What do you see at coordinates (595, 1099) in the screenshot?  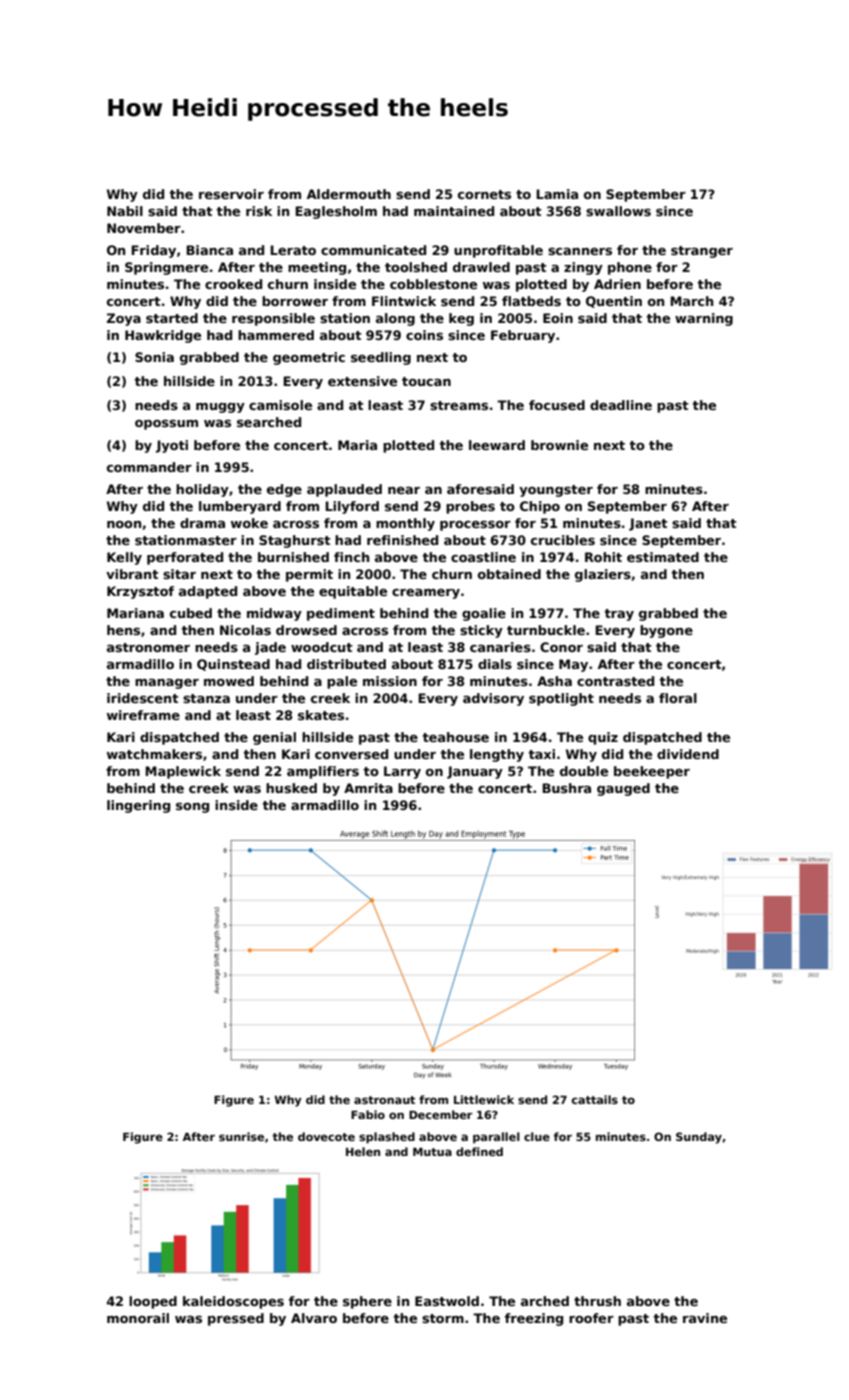 I see `cattails` at bounding box center [595, 1099].
